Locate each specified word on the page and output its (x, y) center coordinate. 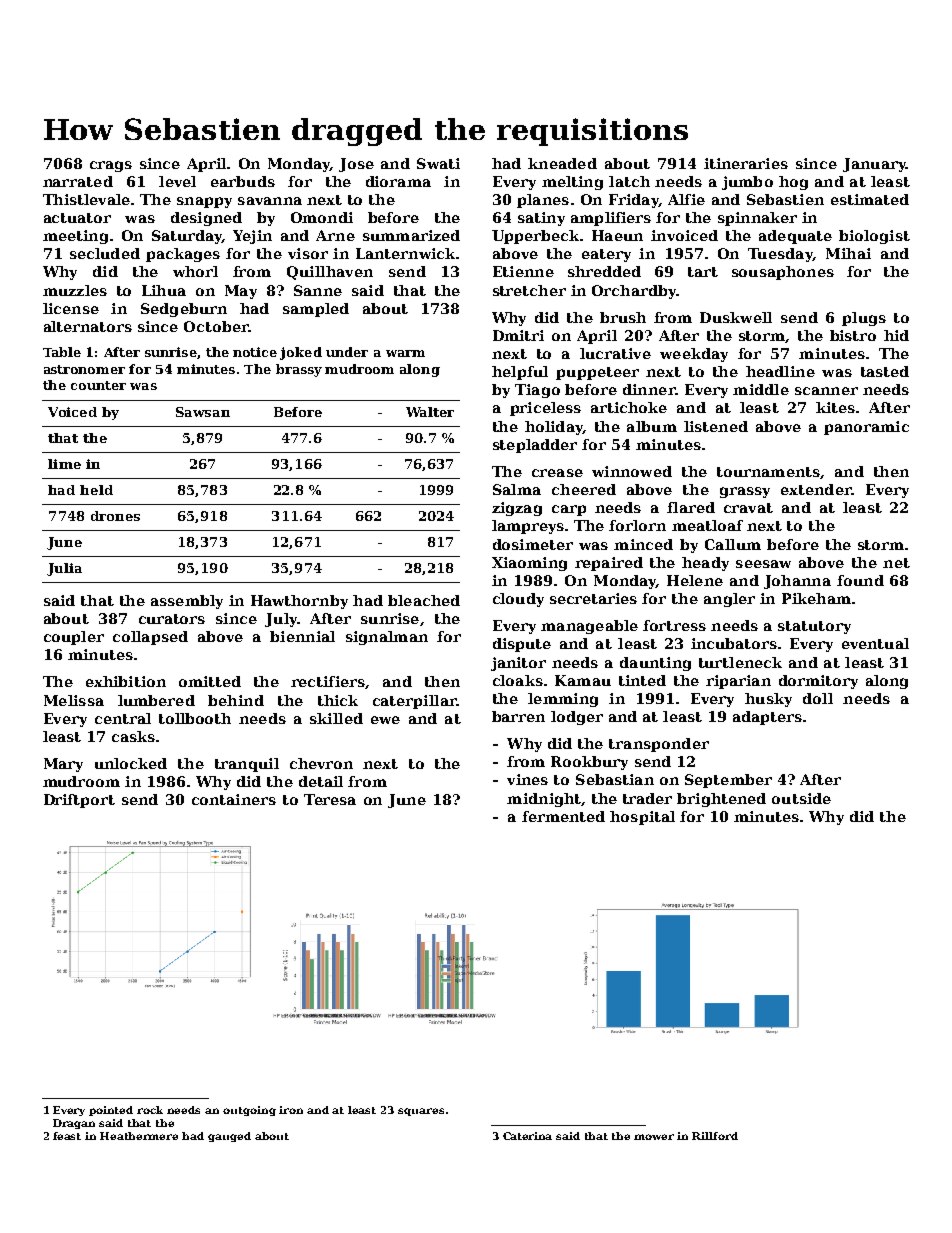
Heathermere (139, 1136)
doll (818, 698)
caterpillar (415, 702)
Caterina (527, 1136)
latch (629, 181)
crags (111, 166)
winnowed (632, 471)
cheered (584, 489)
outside (801, 798)
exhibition (126, 681)
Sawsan (203, 412)
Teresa (330, 799)
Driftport (79, 801)
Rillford (715, 1136)
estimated (870, 199)
